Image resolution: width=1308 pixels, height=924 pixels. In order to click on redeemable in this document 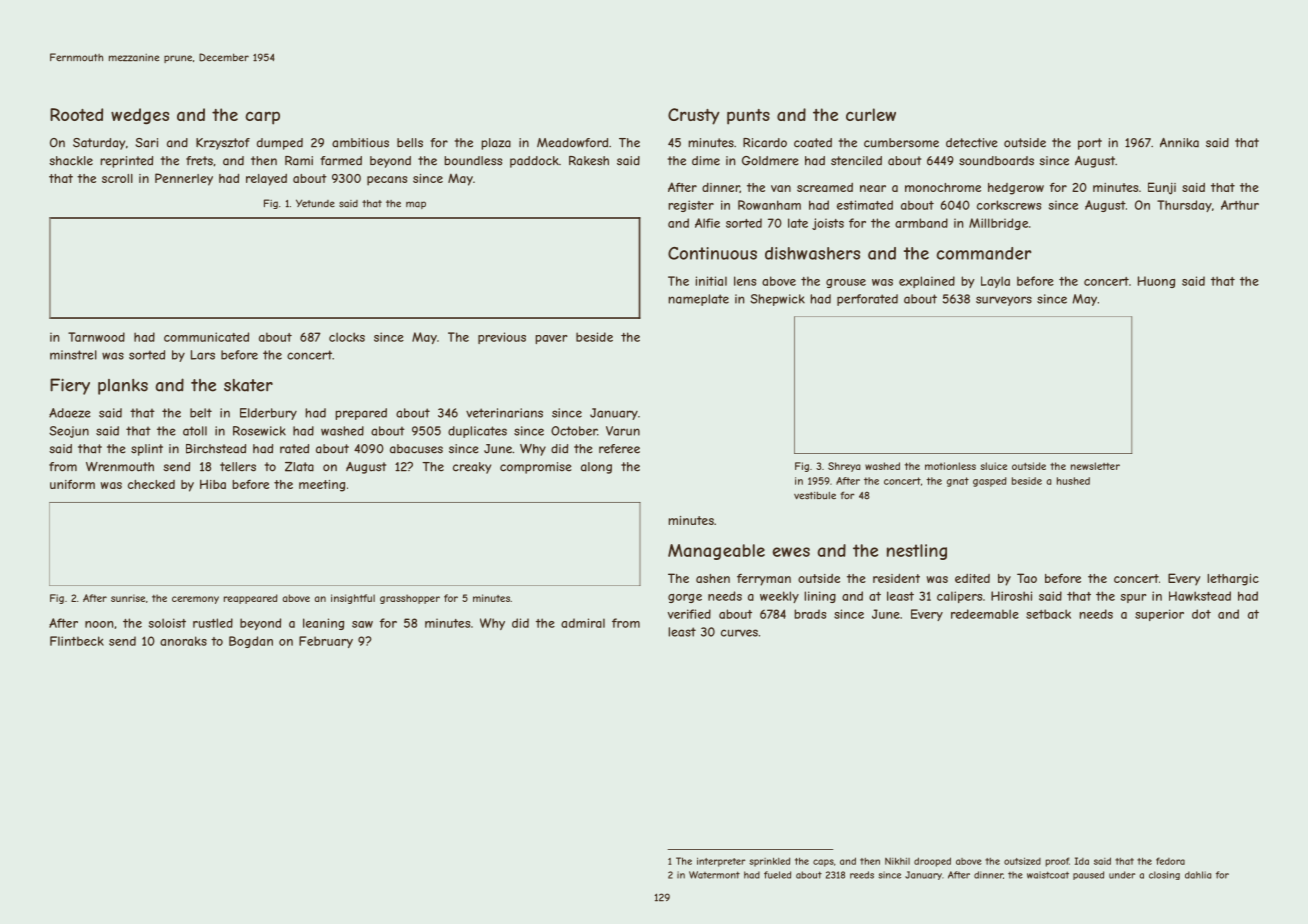, I will do `click(985, 614)`.
